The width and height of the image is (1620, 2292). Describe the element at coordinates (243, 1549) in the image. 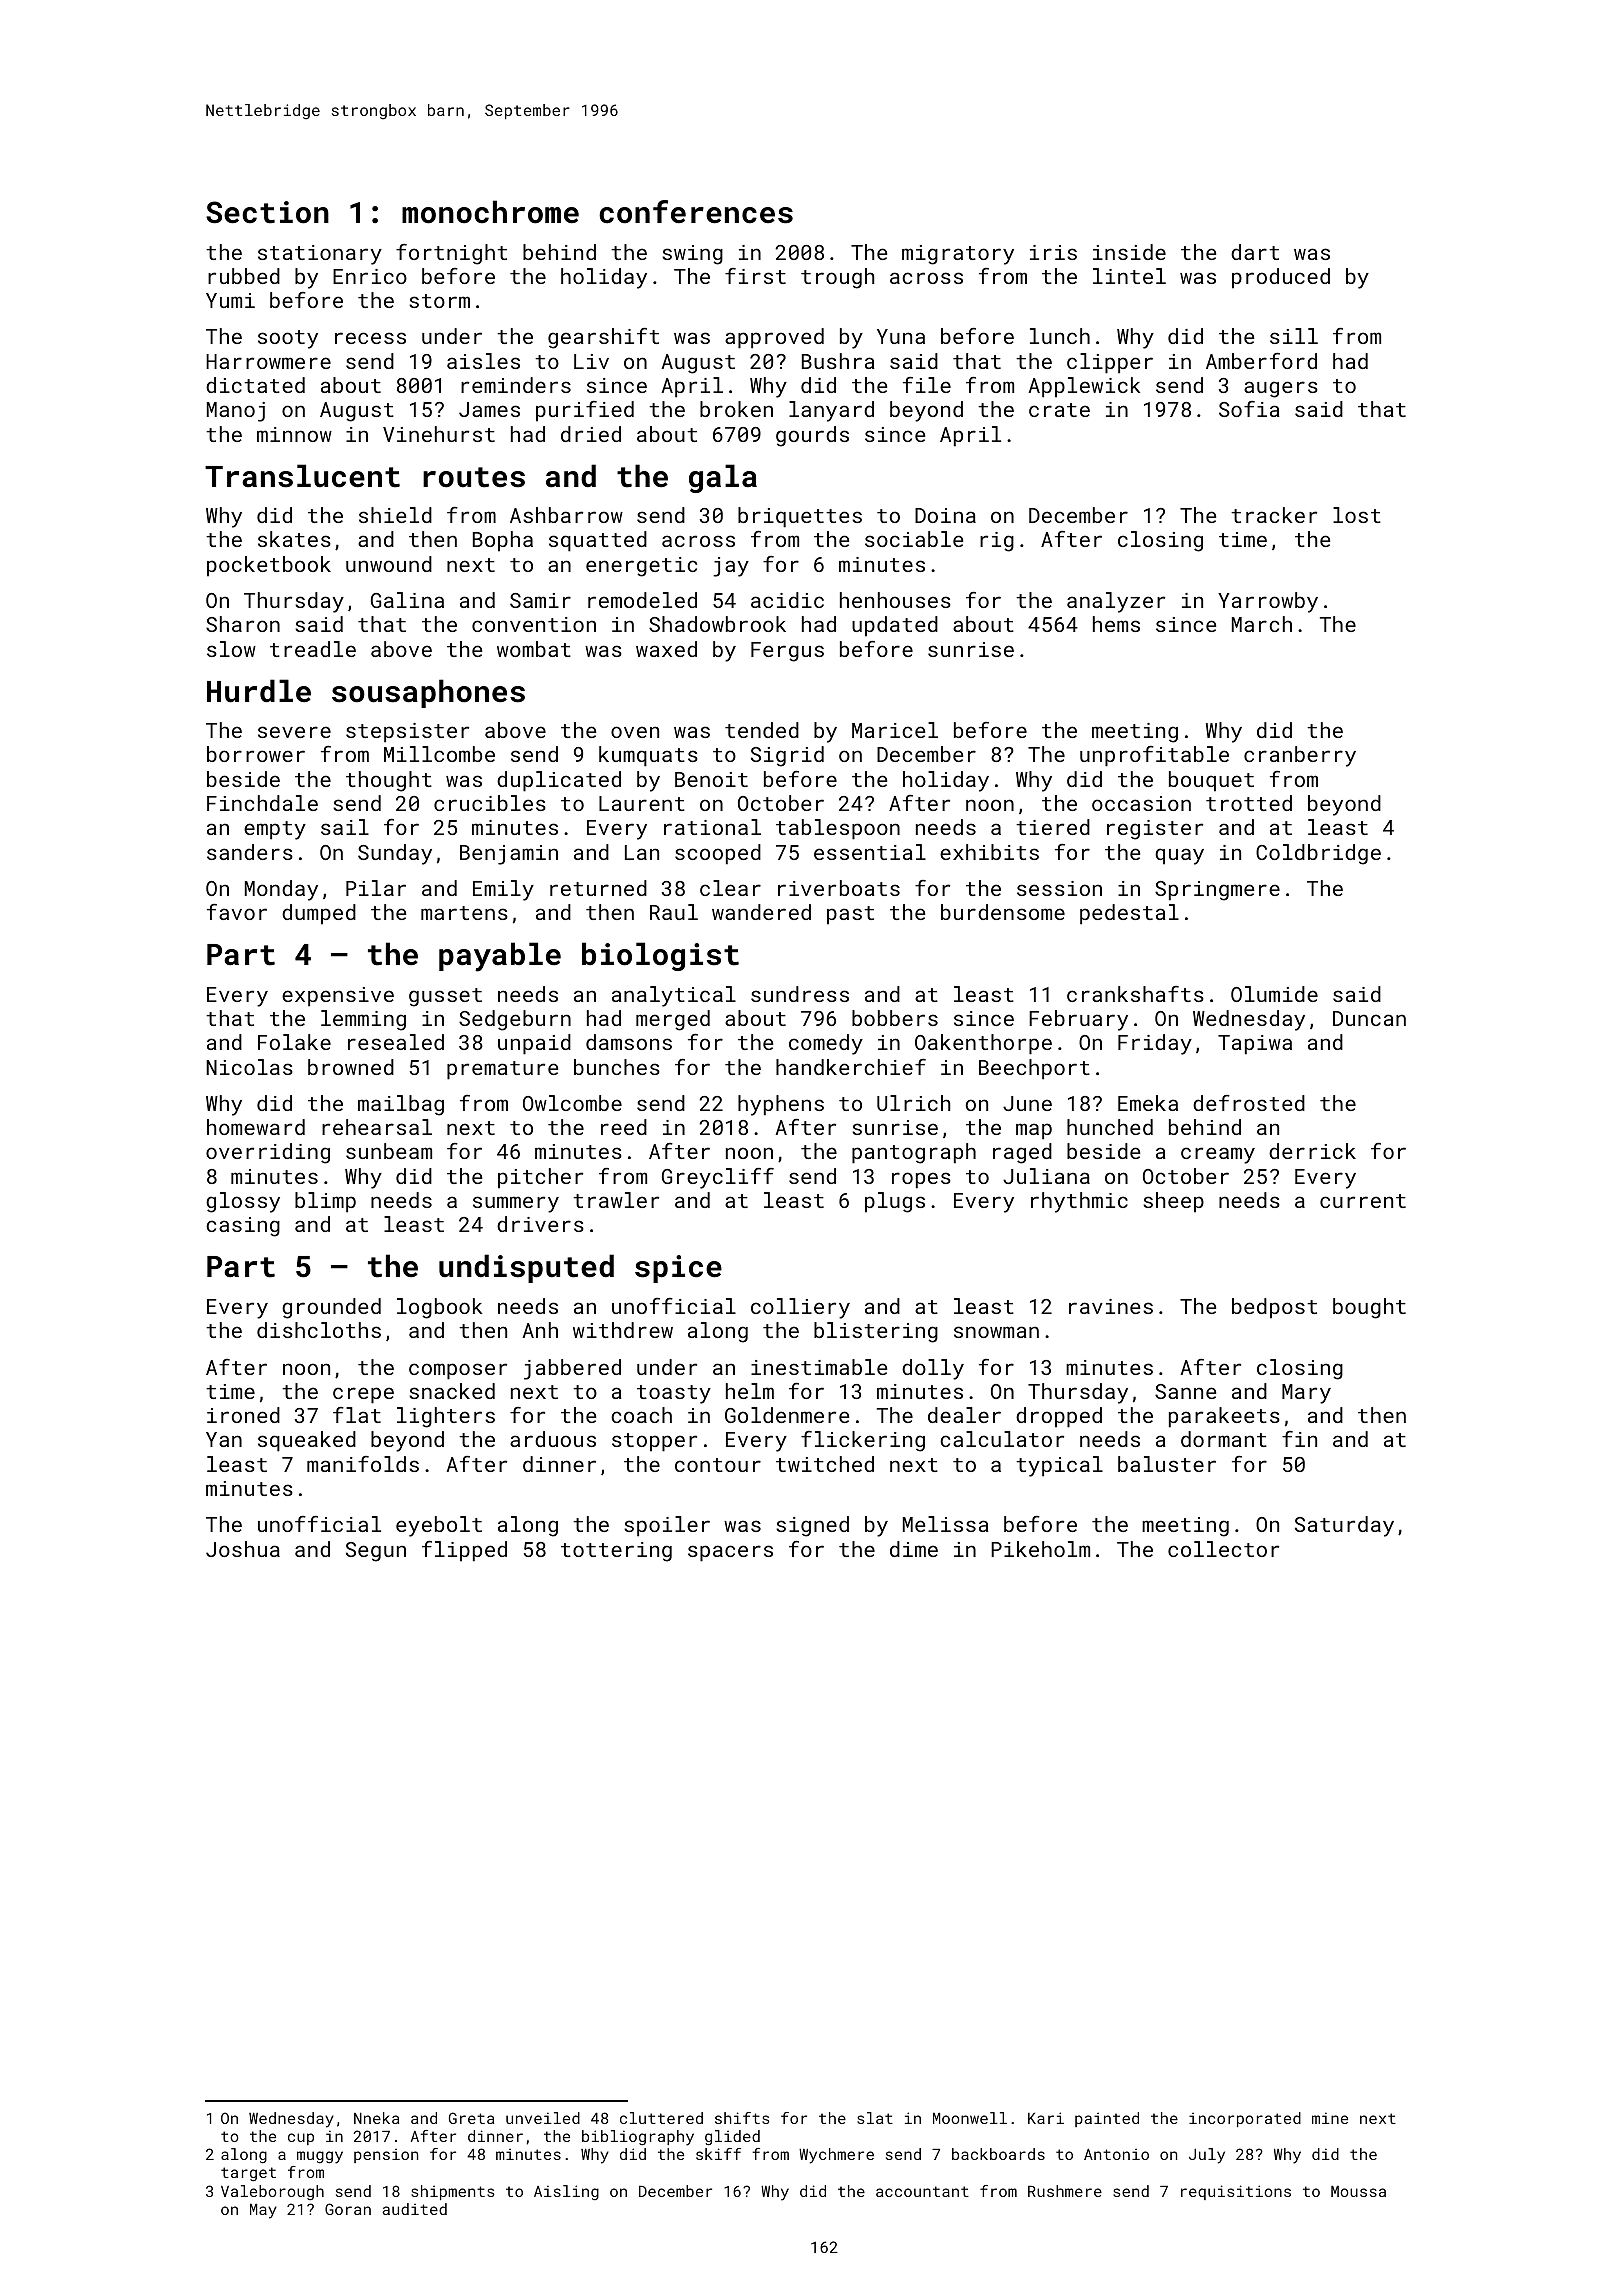

I see `Joshua` at that location.
